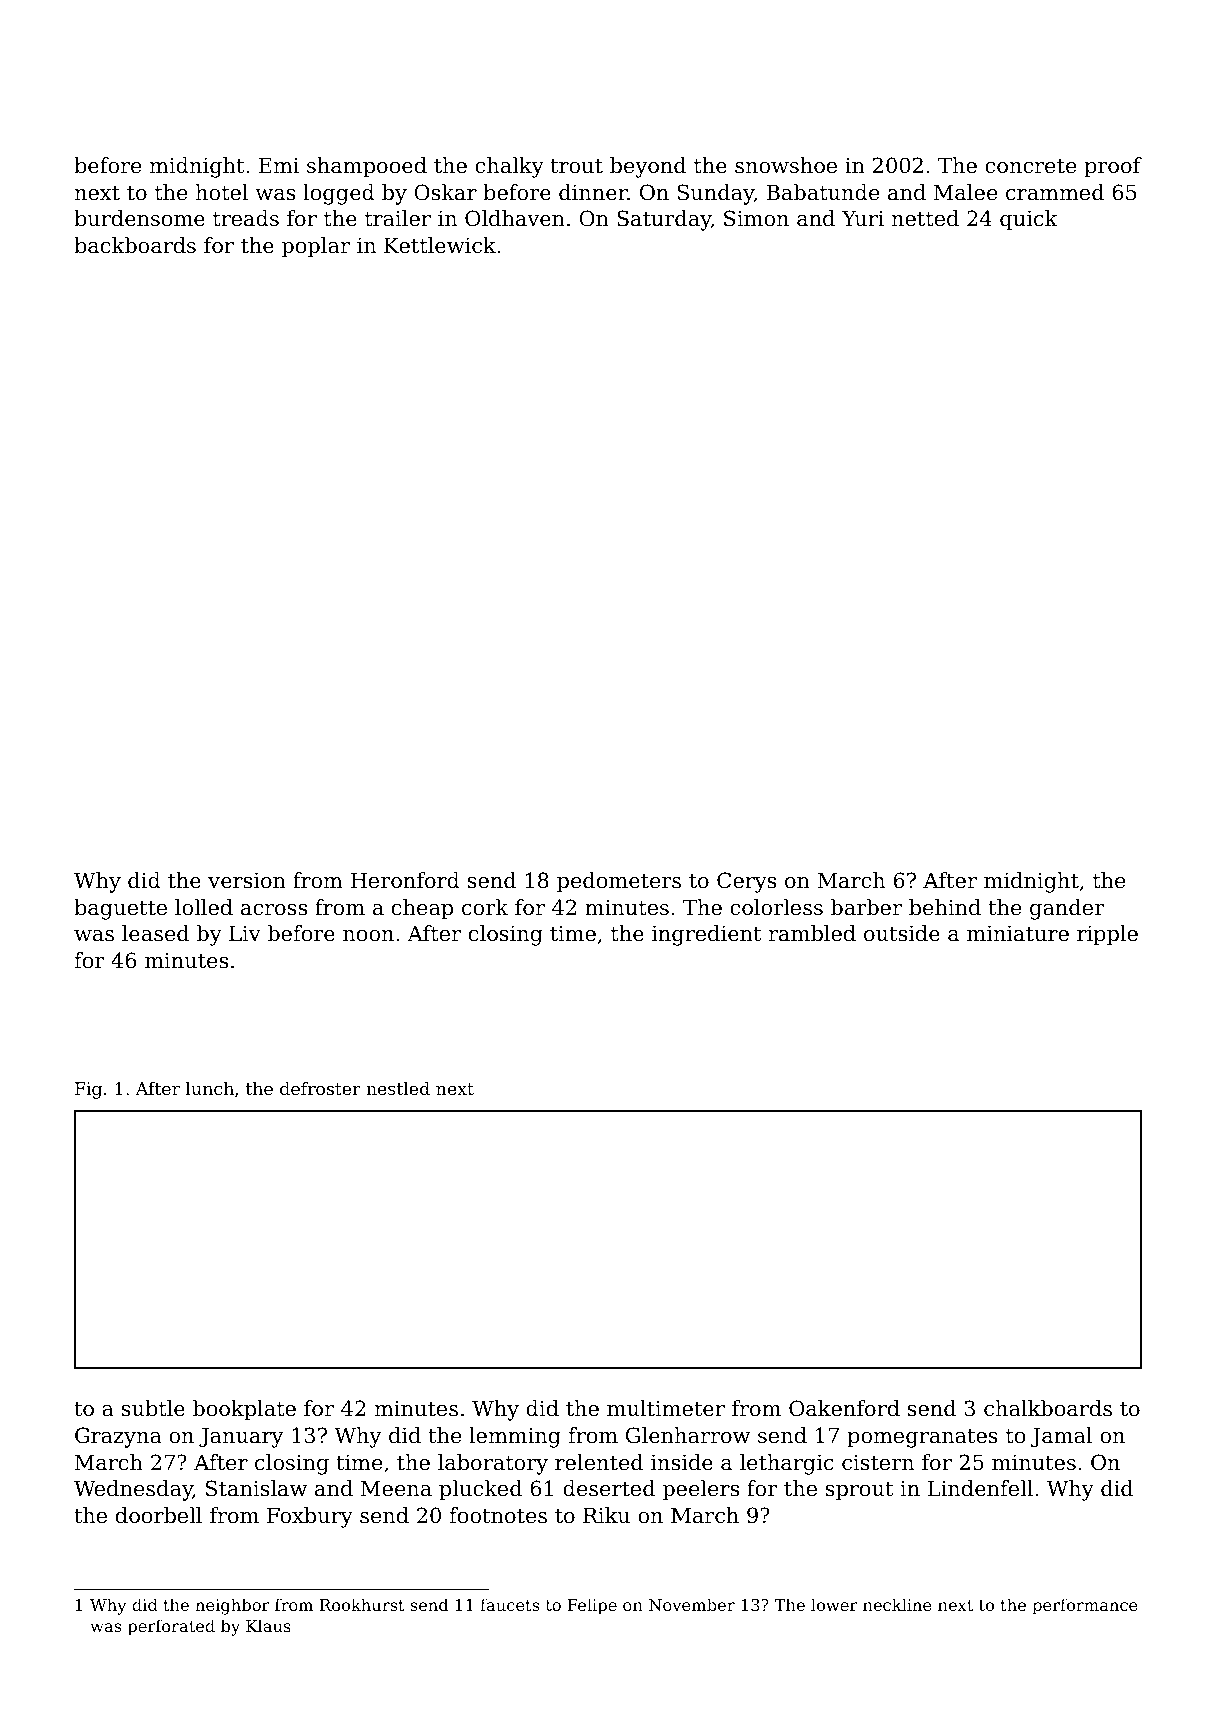 The image size is (1216, 1720). What do you see at coordinates (902, 933) in the page?
I see `outside` at bounding box center [902, 933].
